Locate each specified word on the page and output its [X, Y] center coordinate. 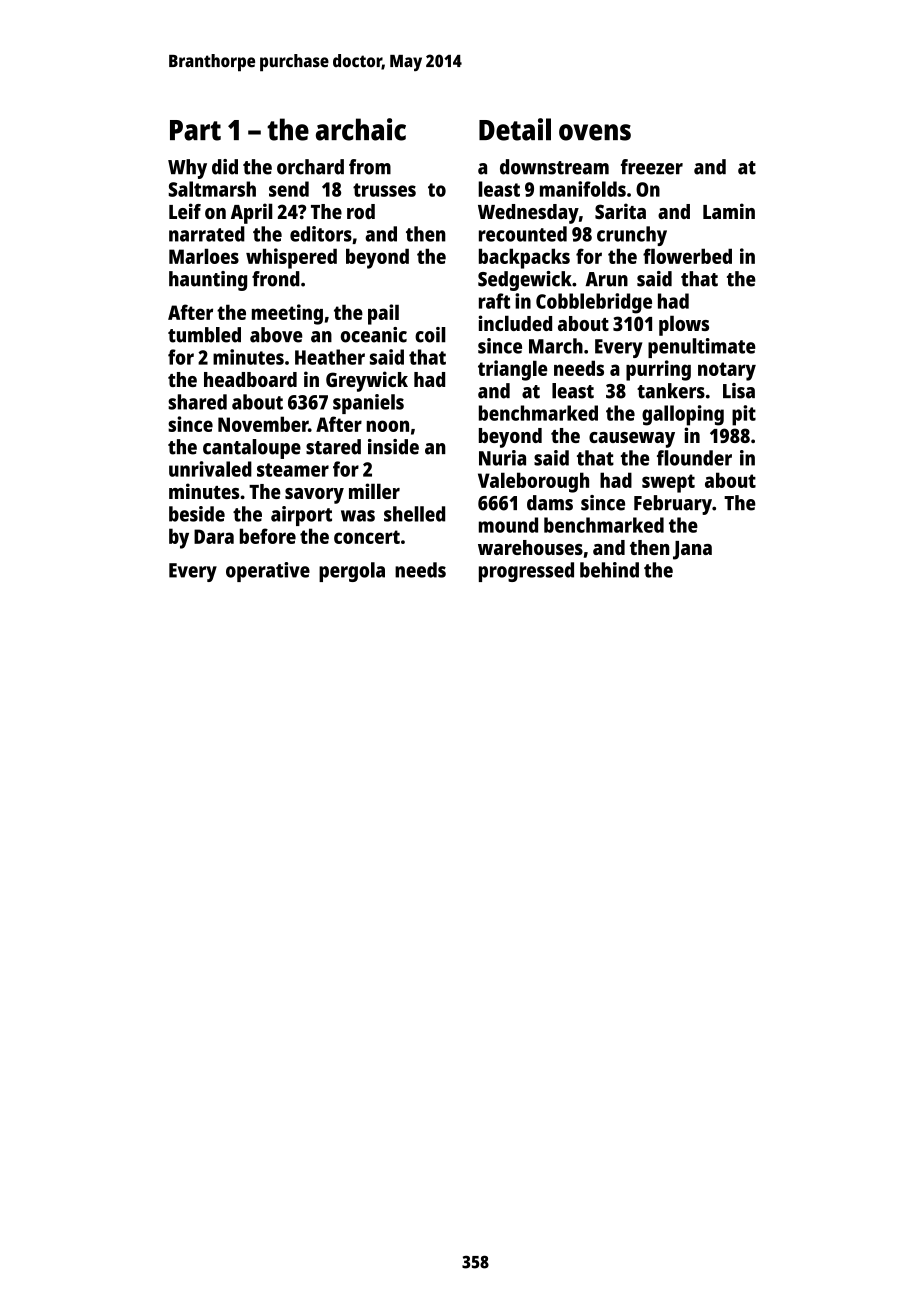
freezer [652, 167]
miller [374, 491]
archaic [361, 129]
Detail [515, 129]
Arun [606, 279]
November [263, 424]
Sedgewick [525, 281]
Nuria [502, 458]
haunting [208, 281]
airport [301, 516]
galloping [683, 415]
